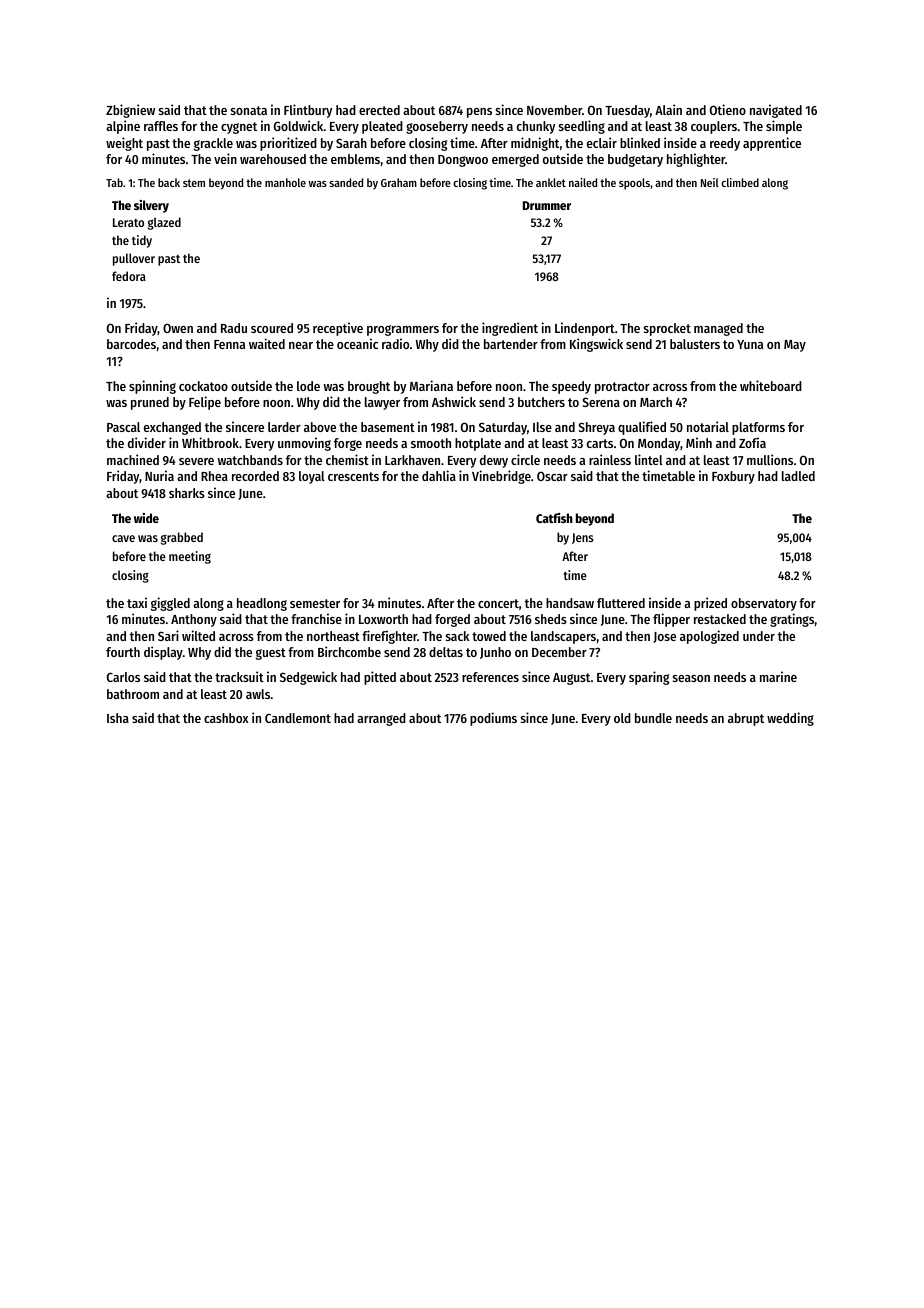 This screenshot has height=1308, width=924. What do you see at coordinates (764, 604) in the screenshot?
I see `observatory` at bounding box center [764, 604].
